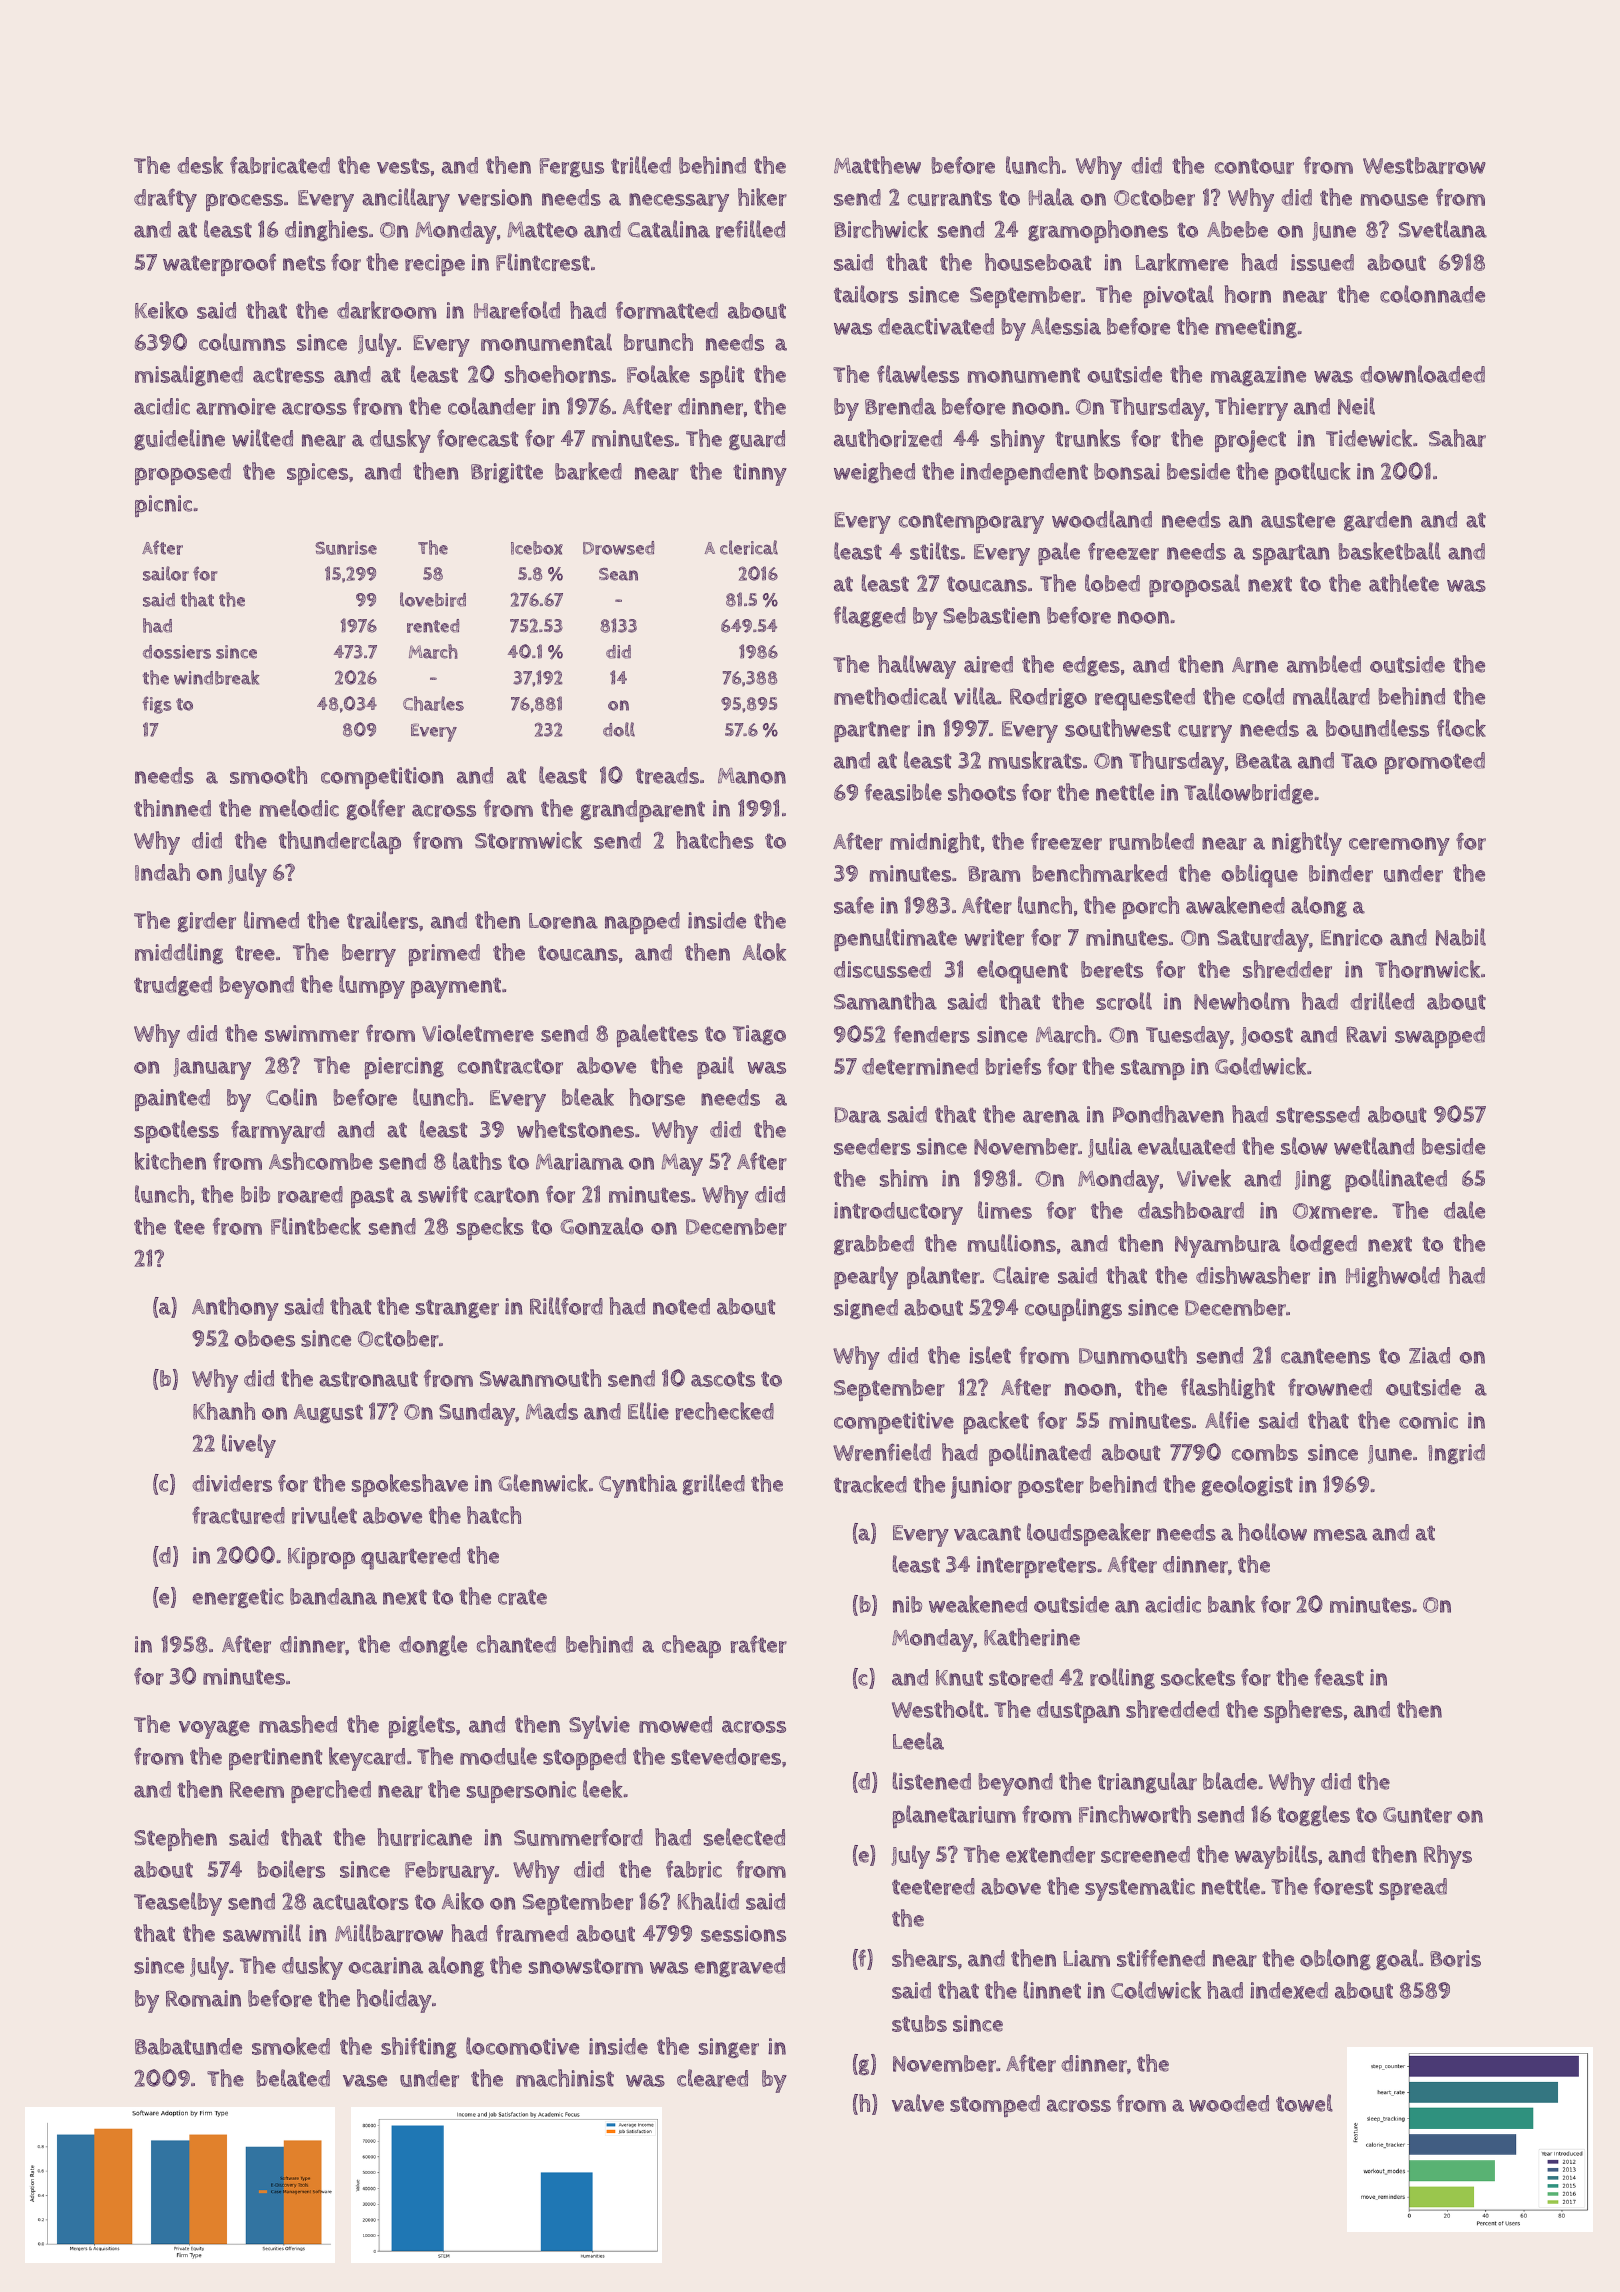 This image has height=2292, width=1620. Describe the element at coordinates (1051, 1116) in the image. I see `arena` at that location.
